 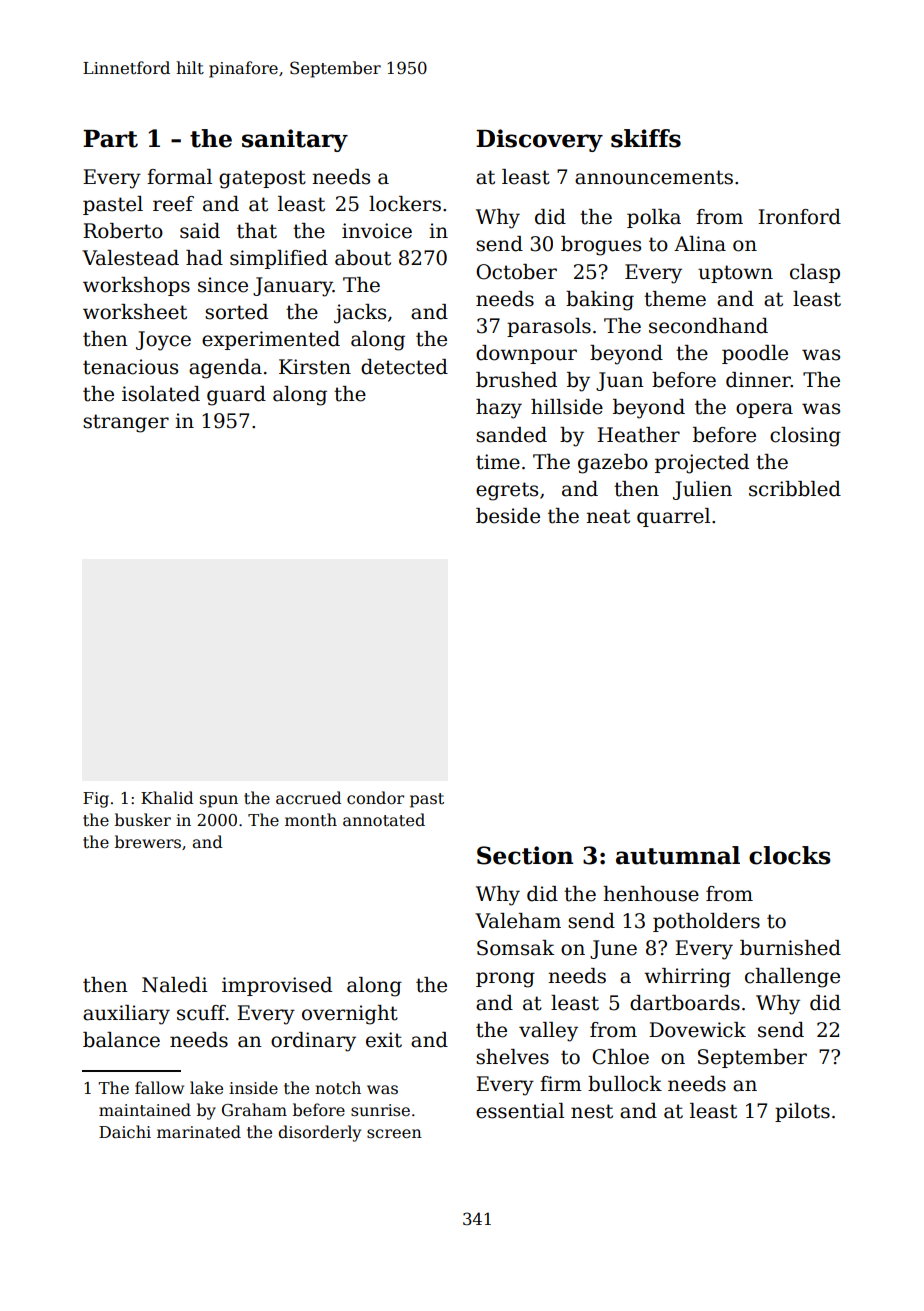 What do you see at coordinates (167, 797) in the screenshot?
I see `Khalid` at bounding box center [167, 797].
